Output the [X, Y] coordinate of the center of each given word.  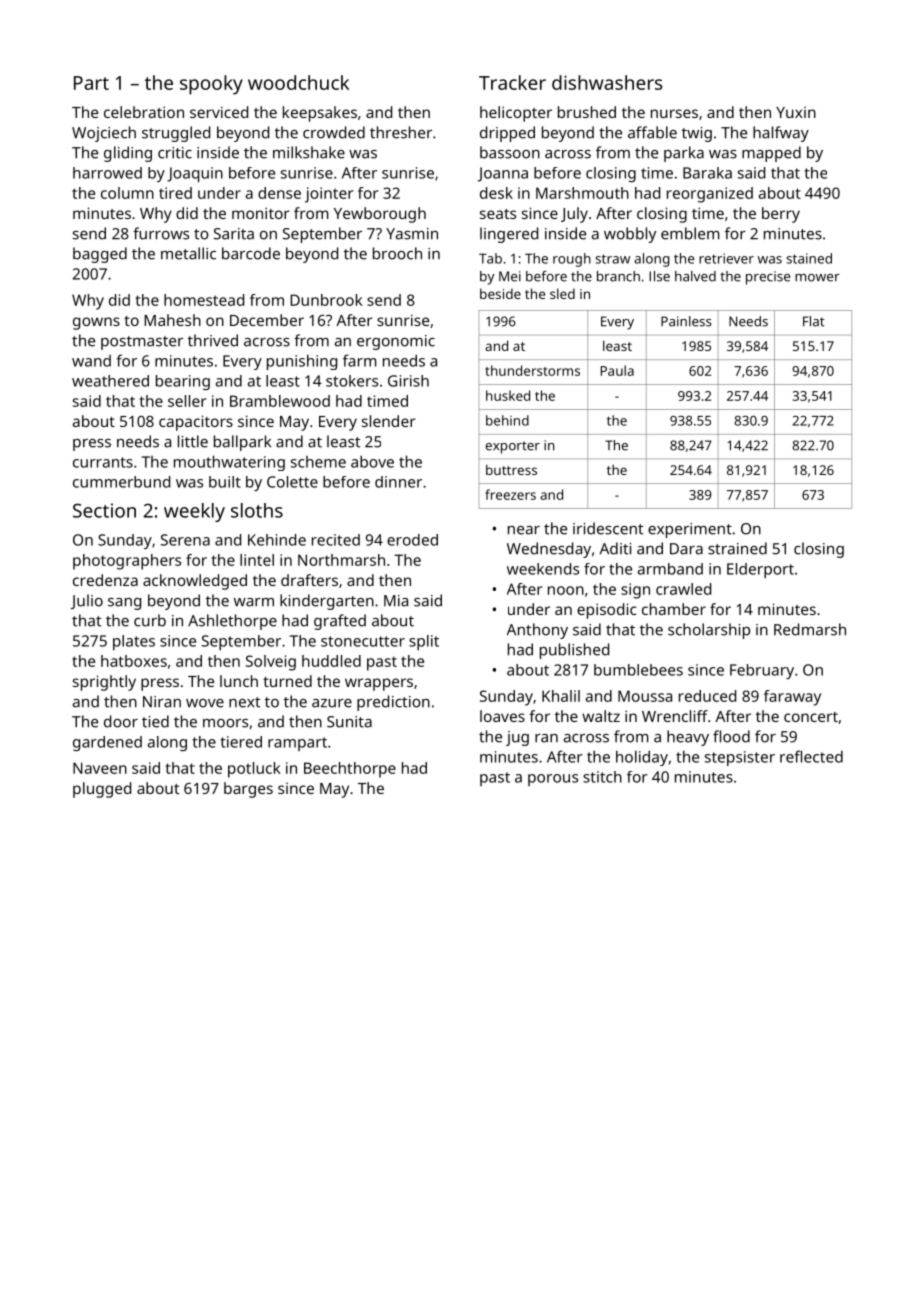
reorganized [710, 195]
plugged [102, 790]
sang [124, 604]
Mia [396, 601]
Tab [490, 258]
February [762, 671]
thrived [213, 340]
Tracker [512, 82]
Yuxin [796, 112]
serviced [219, 112]
